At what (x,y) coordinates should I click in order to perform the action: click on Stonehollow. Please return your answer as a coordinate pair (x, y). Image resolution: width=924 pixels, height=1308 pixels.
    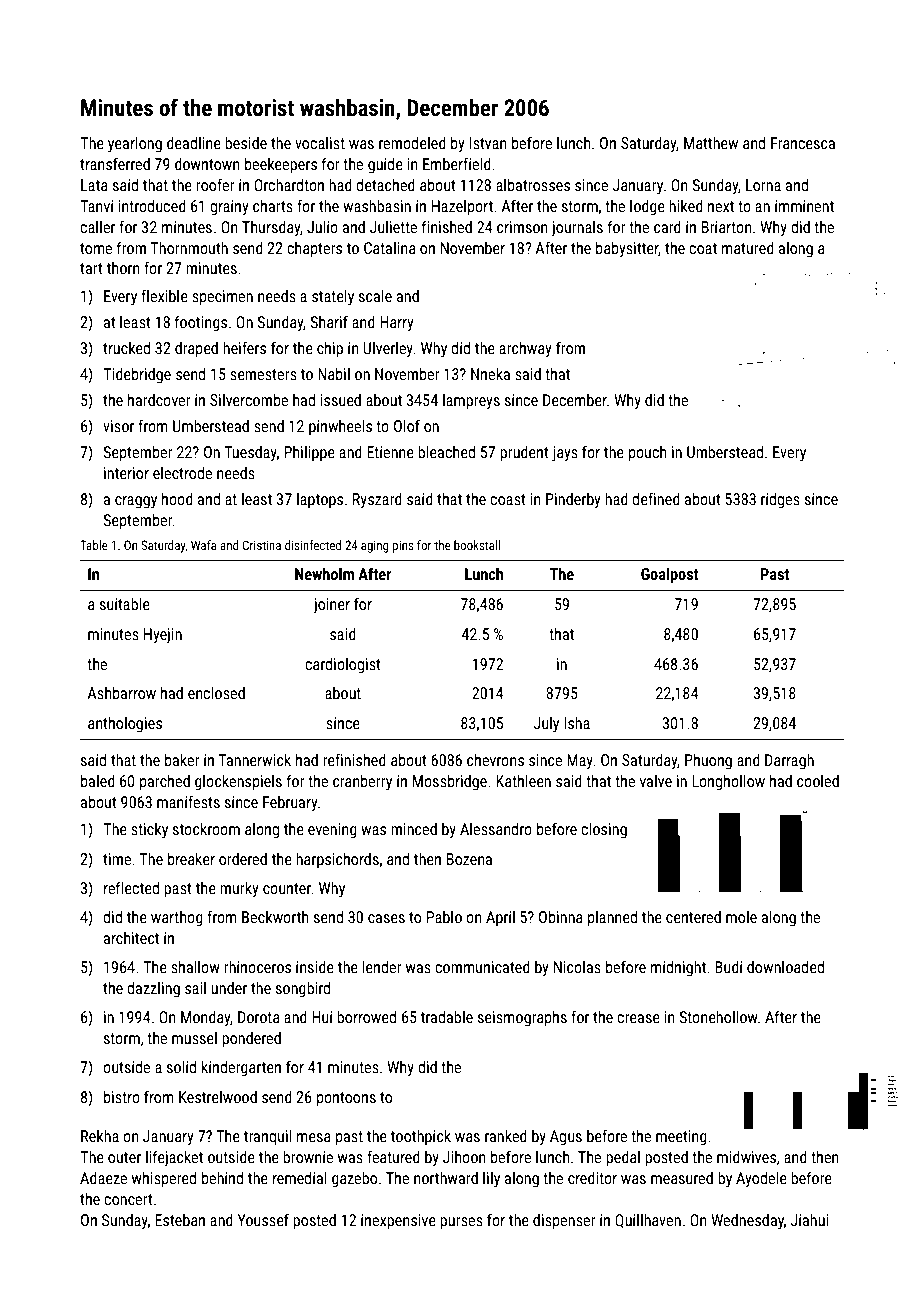
    Looking at the image, I should click on (718, 1017).
